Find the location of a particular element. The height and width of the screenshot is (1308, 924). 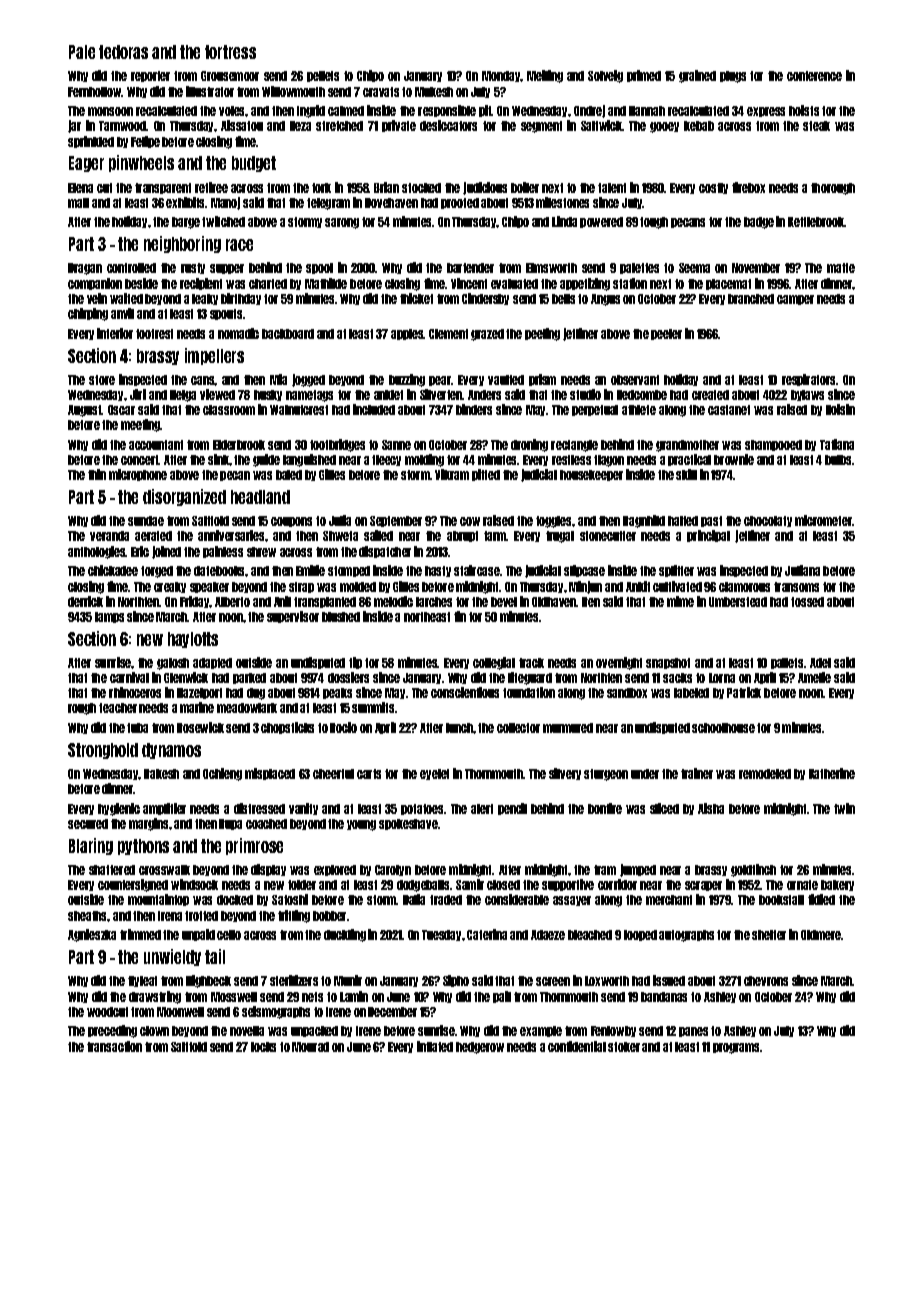

inflated is located at coordinates (435, 1046).
